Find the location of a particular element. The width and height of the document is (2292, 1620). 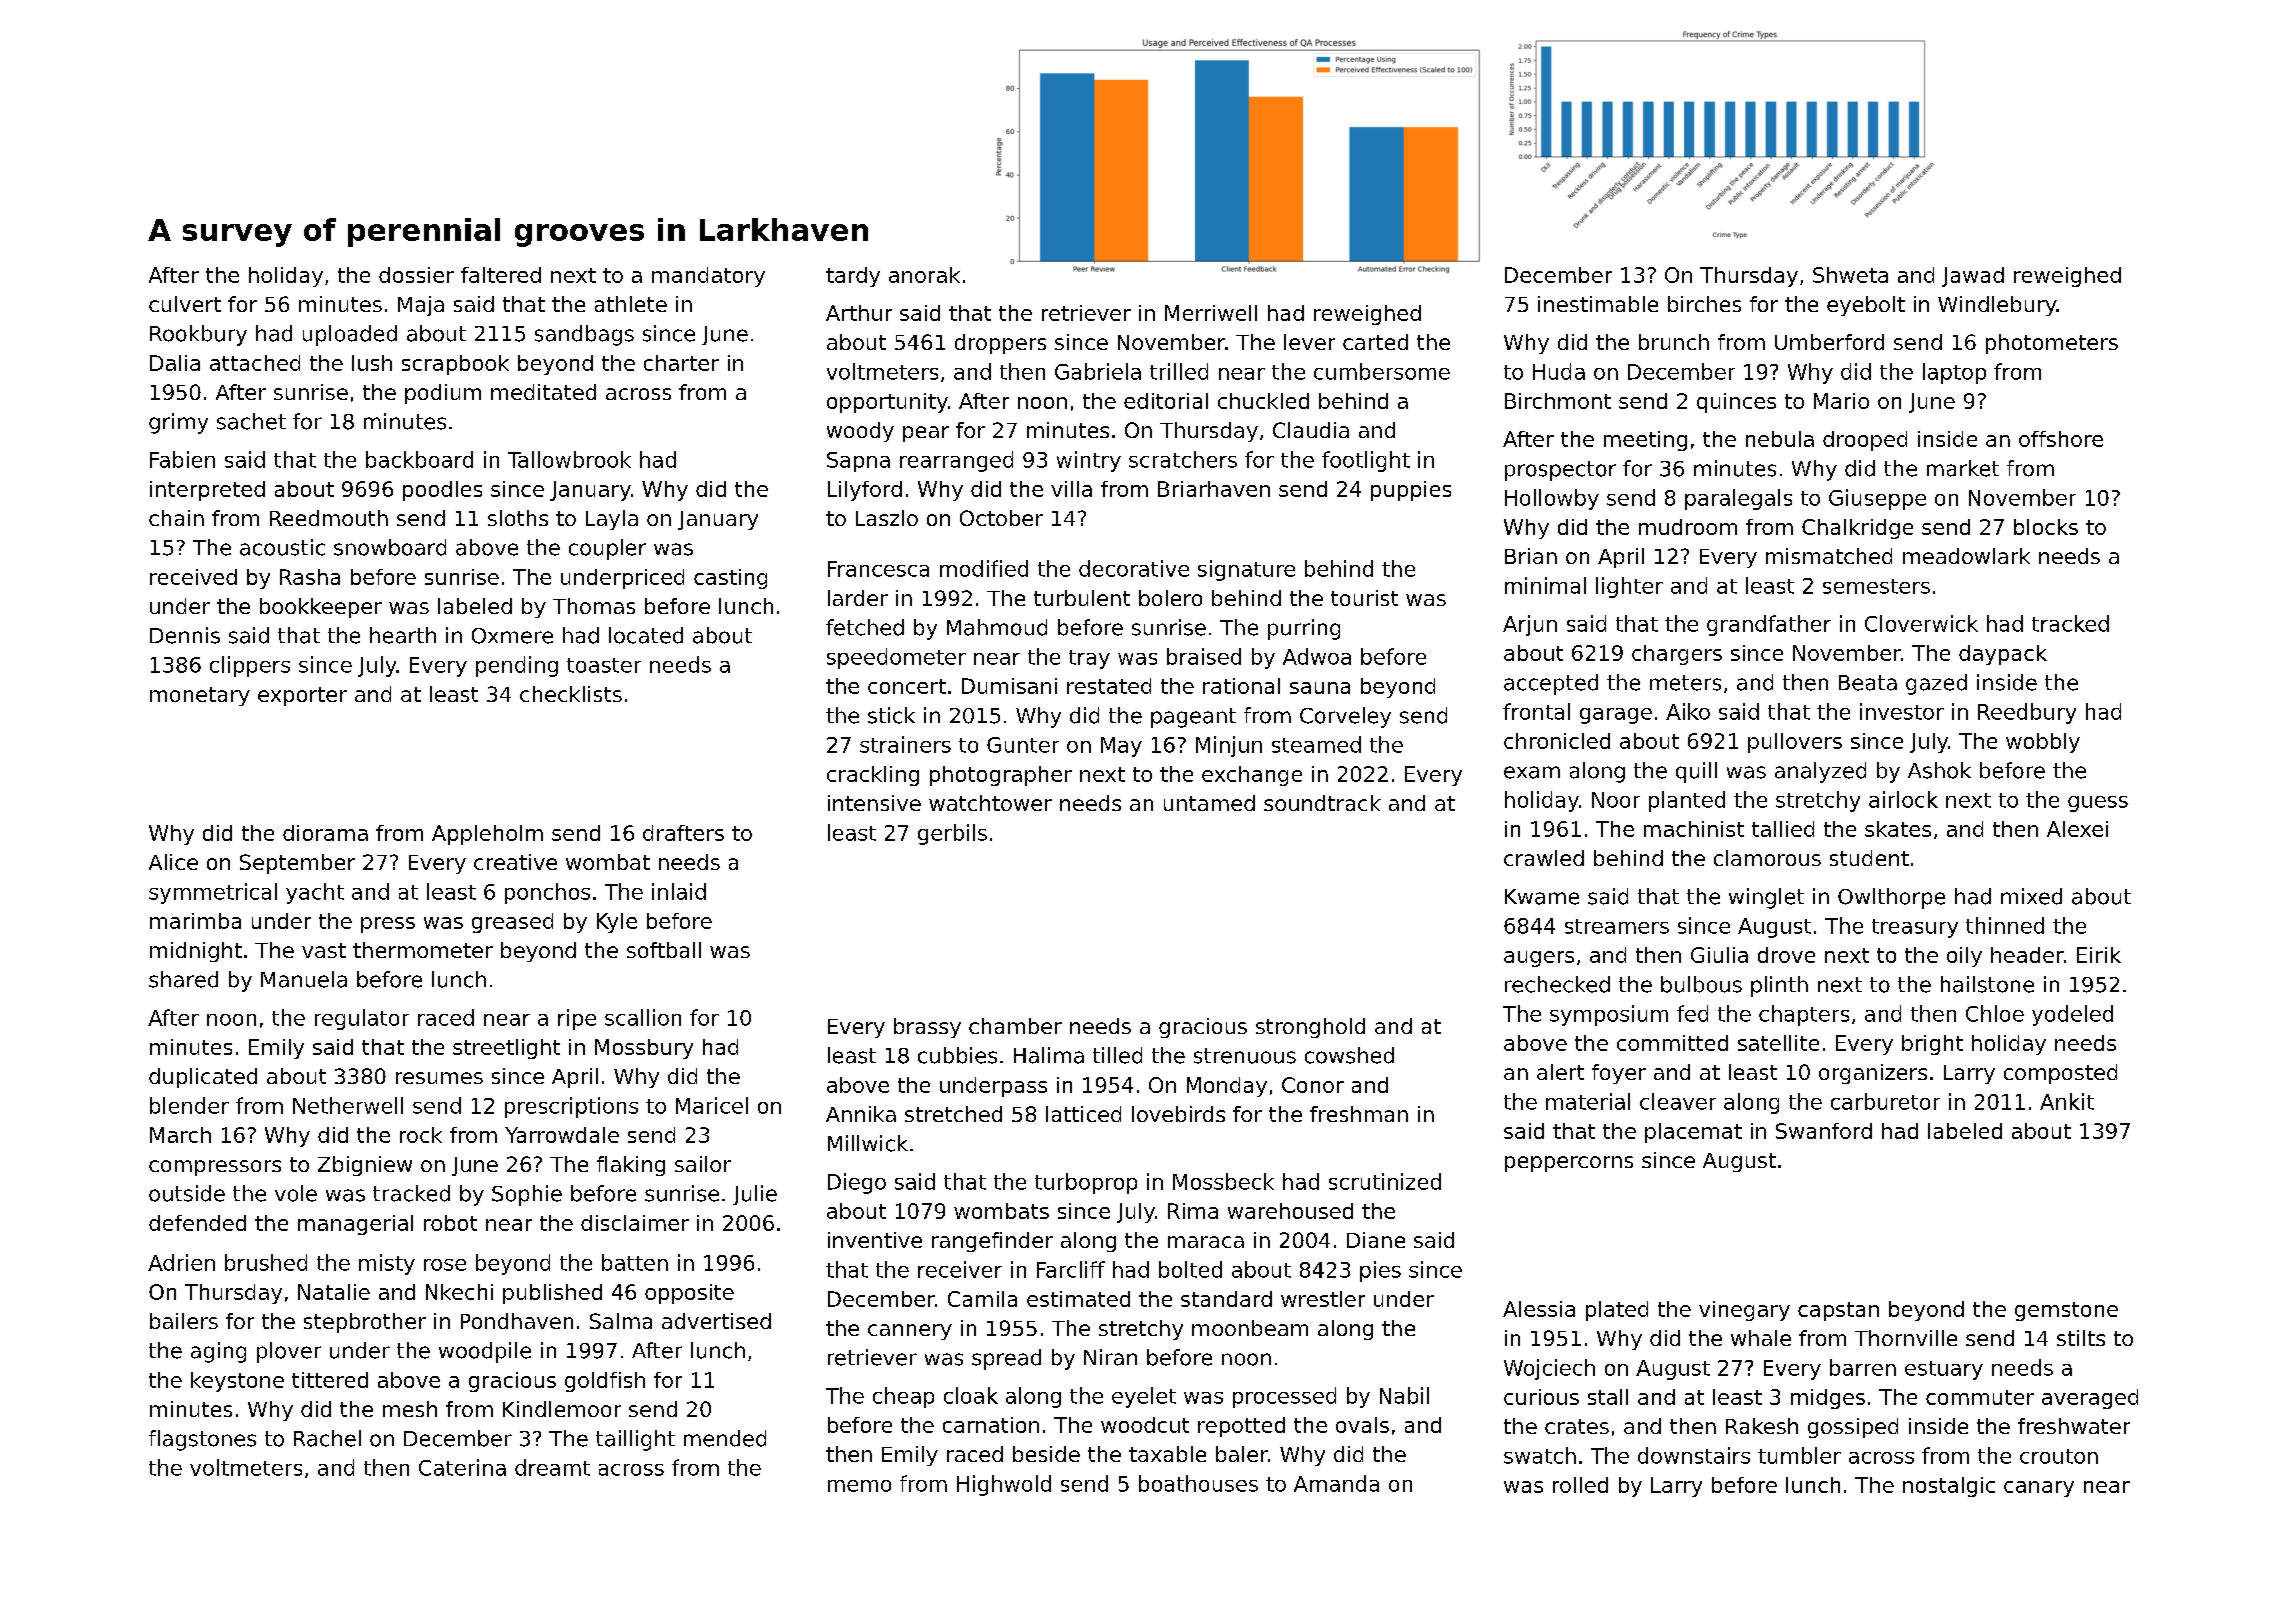

dreamt is located at coordinates (552, 1467).
